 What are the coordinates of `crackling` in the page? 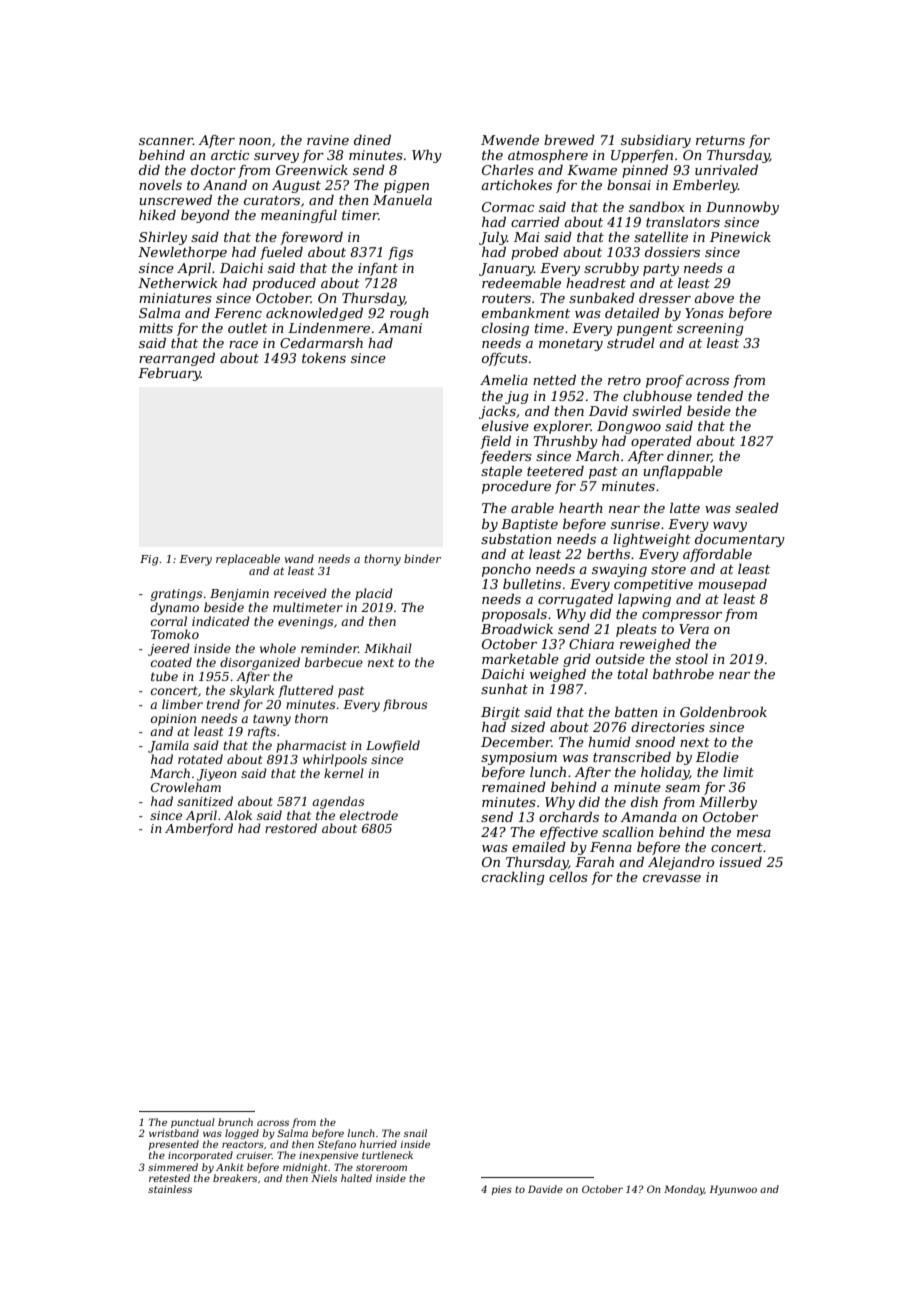 It's located at (513, 878).
